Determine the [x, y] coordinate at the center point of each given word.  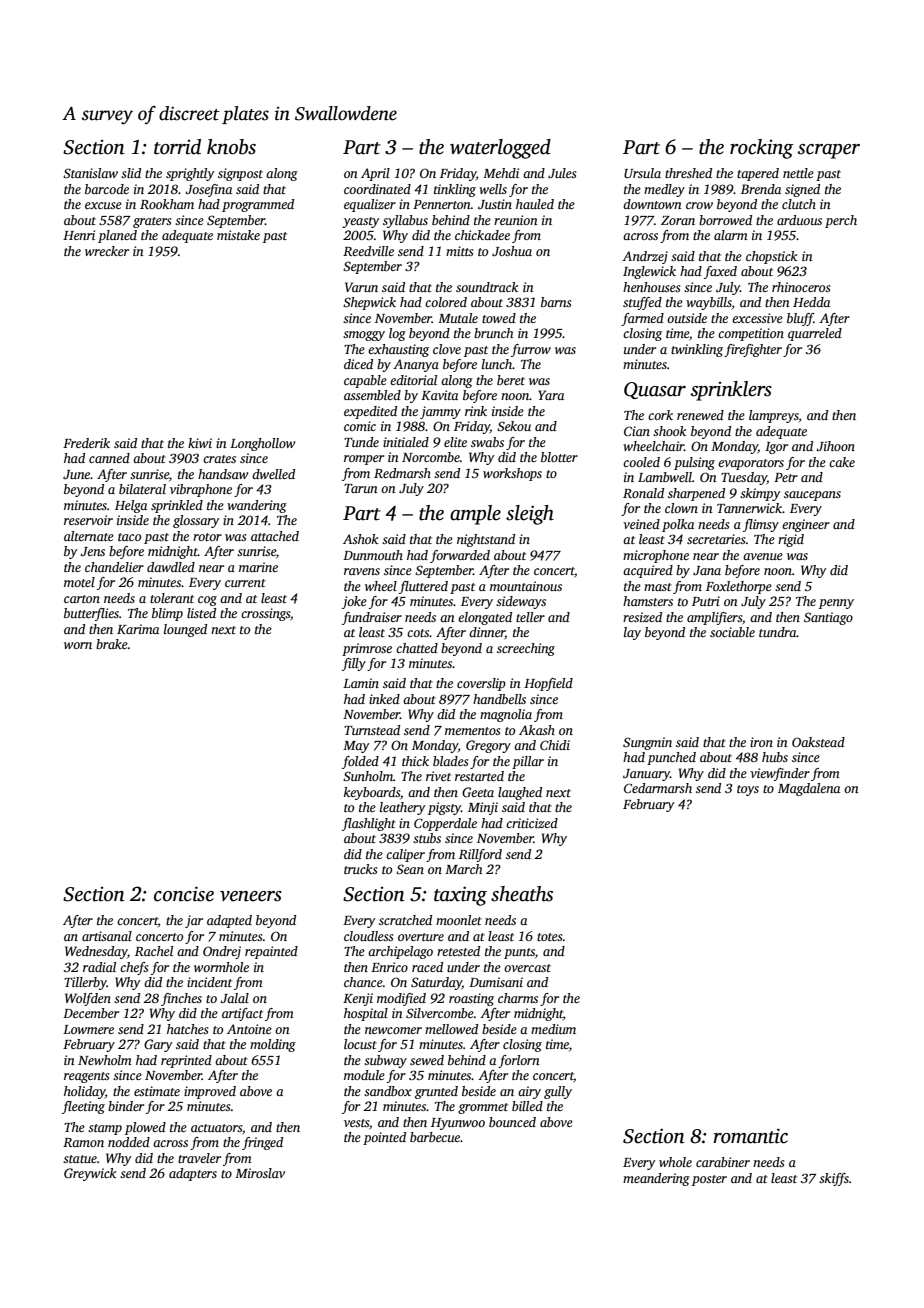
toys [748, 790]
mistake [238, 235]
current [245, 583]
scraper [829, 151]
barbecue [435, 1137]
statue [80, 1159]
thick [415, 761]
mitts [459, 251]
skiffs [834, 1179]
